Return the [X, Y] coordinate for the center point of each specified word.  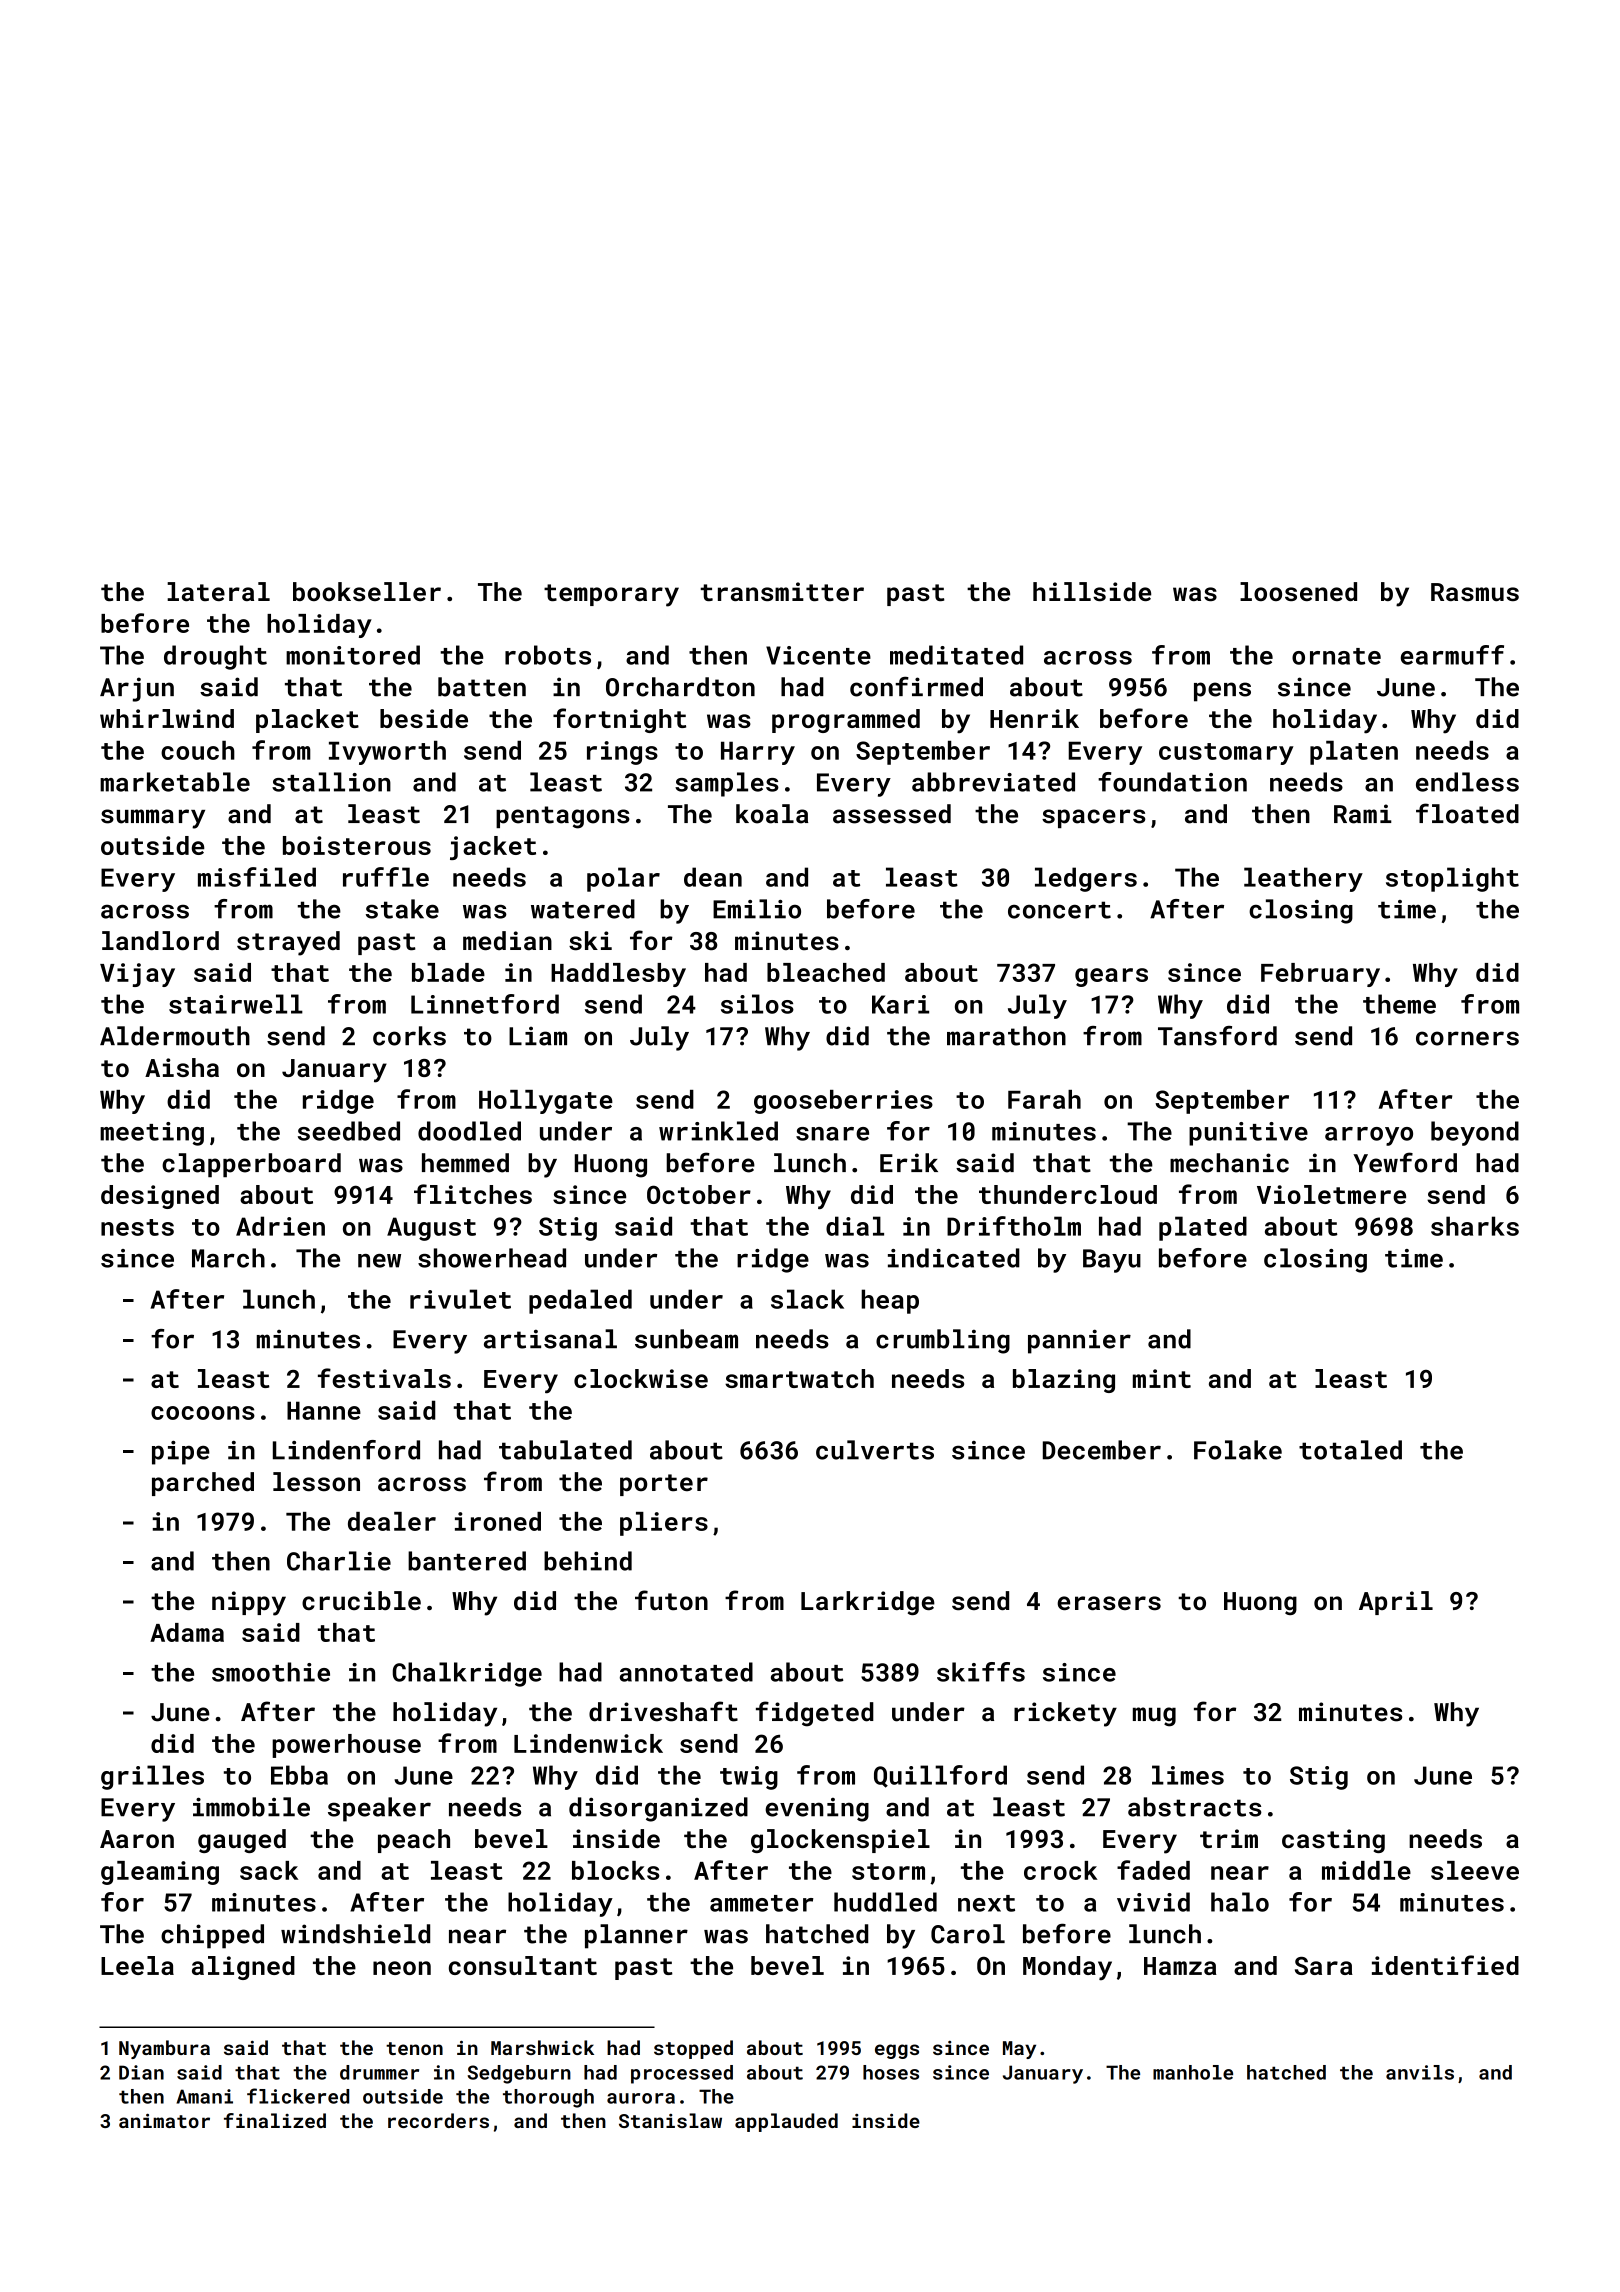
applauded [786, 2122]
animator [164, 2121]
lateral [218, 591]
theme [1399, 1004]
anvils [1420, 2072]
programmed [846, 721]
